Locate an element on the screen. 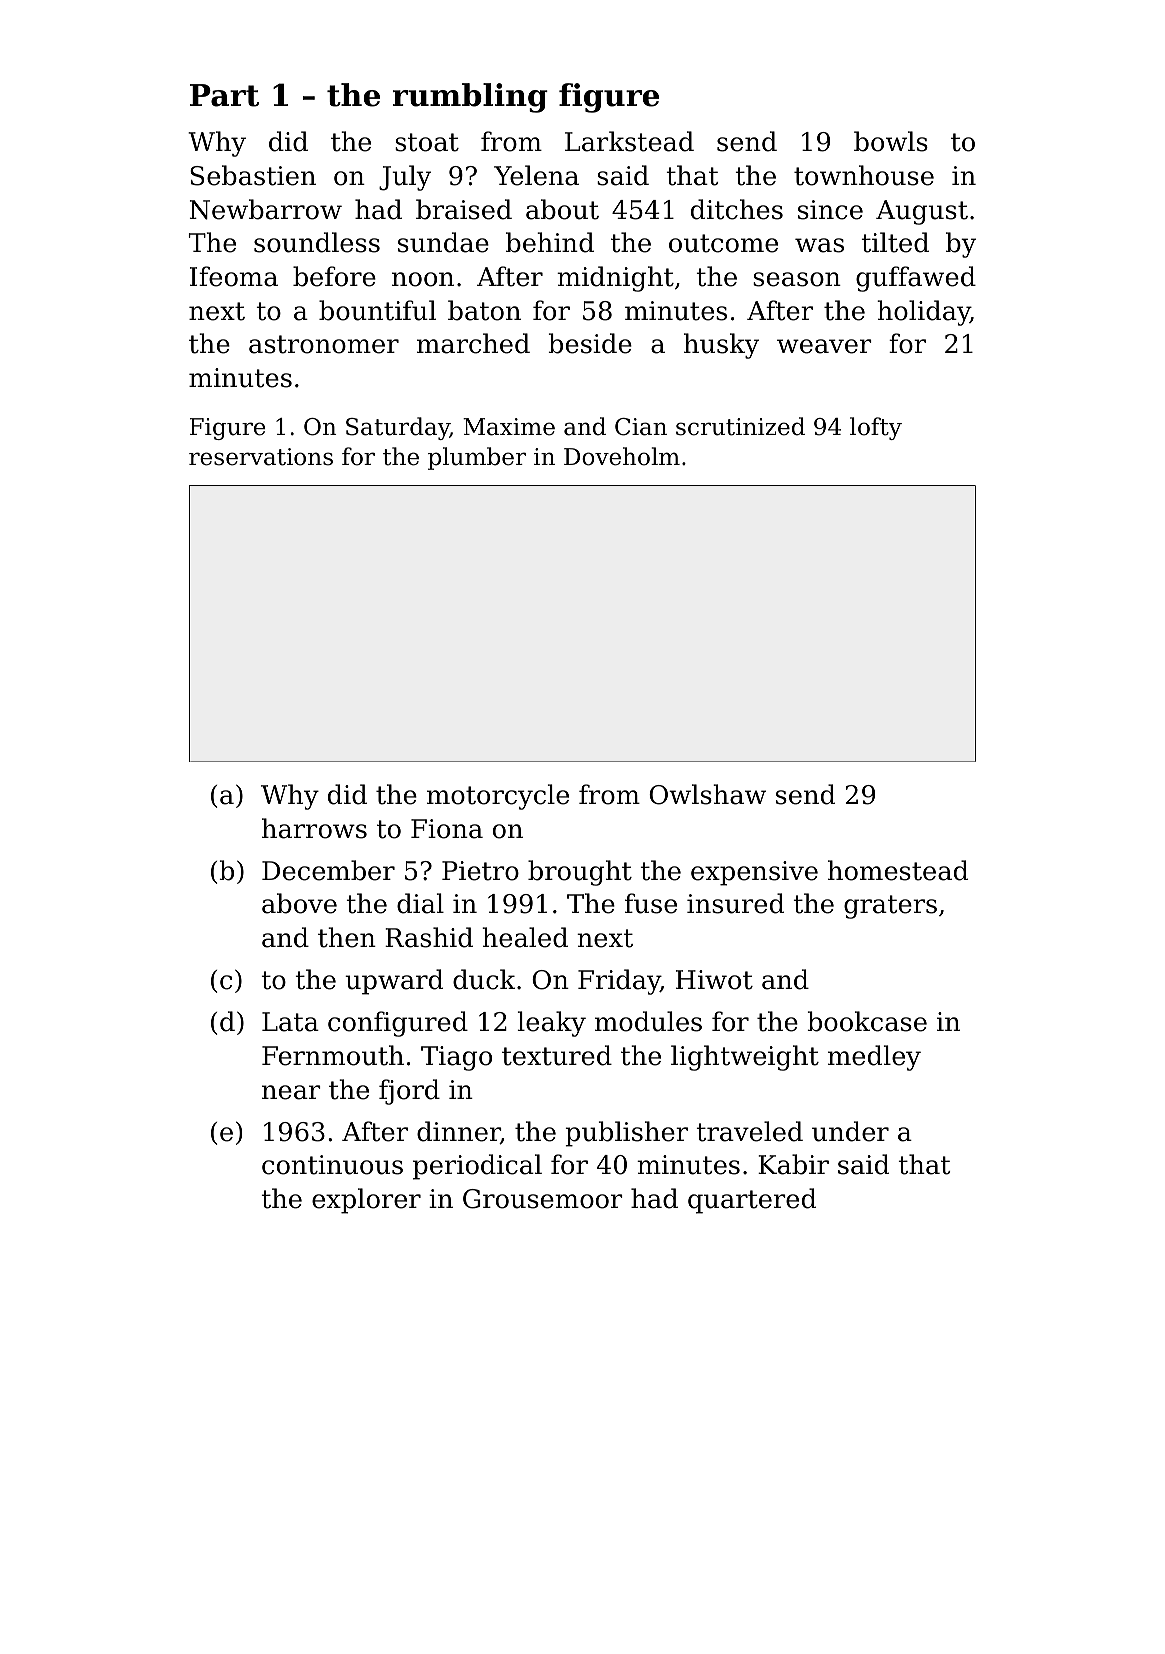  bowls is located at coordinates (891, 141).
